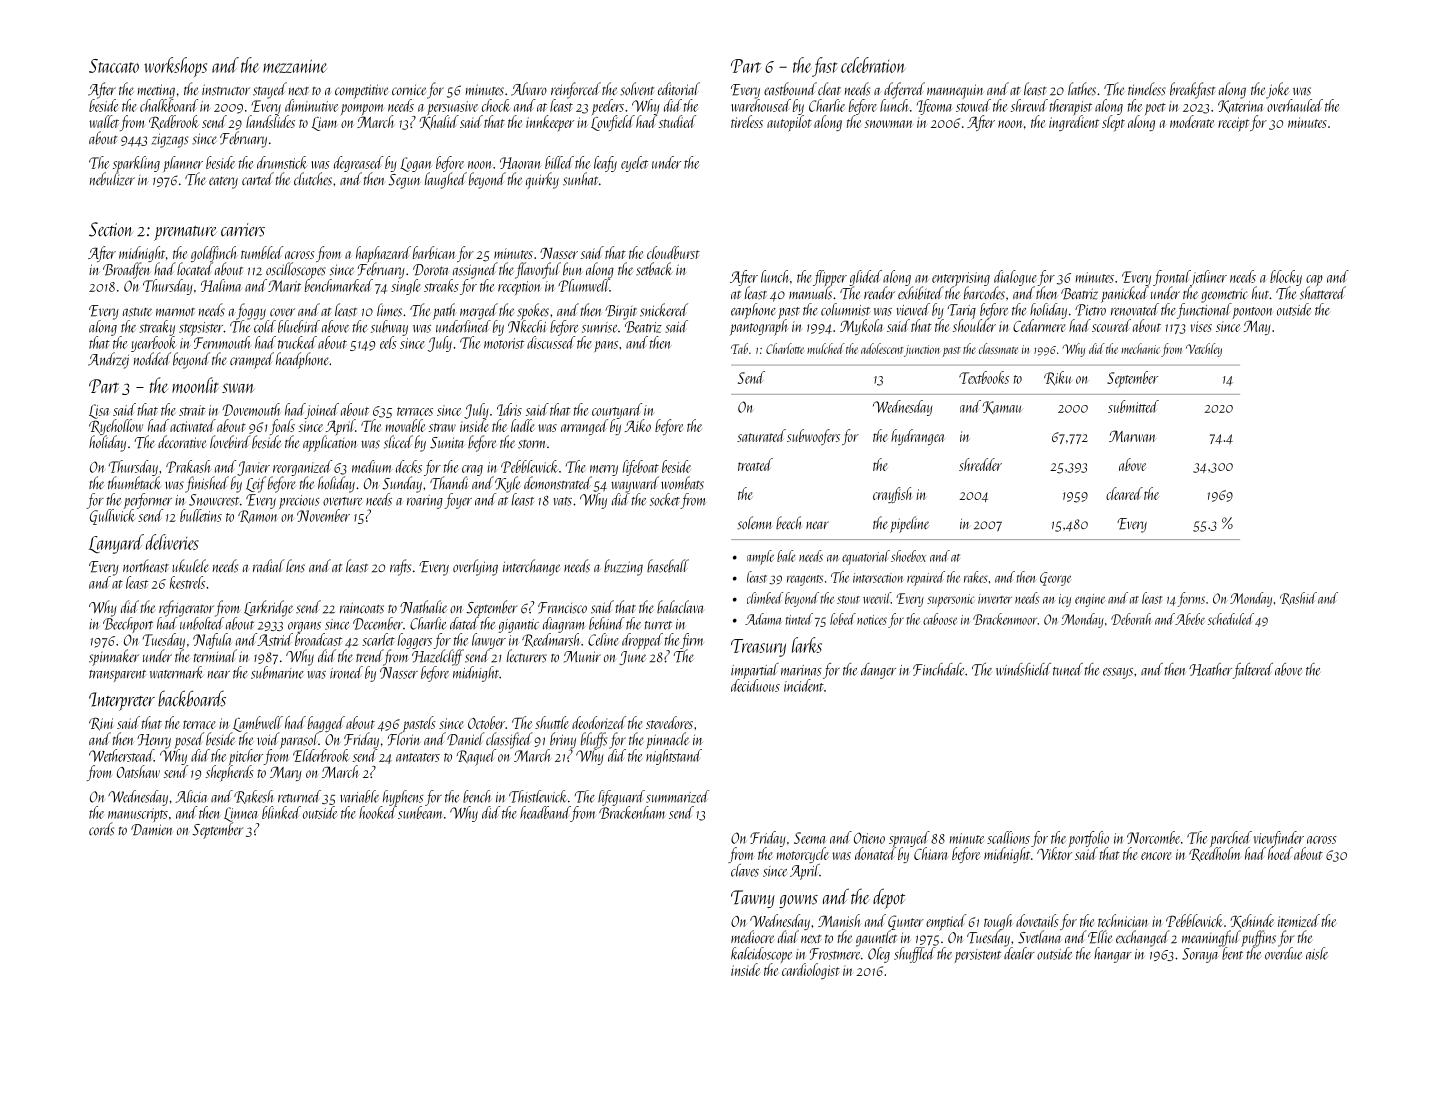 The width and height of the screenshot is (1439, 1112). What do you see at coordinates (1204, 350) in the screenshot?
I see `Vetchley` at bounding box center [1204, 350].
